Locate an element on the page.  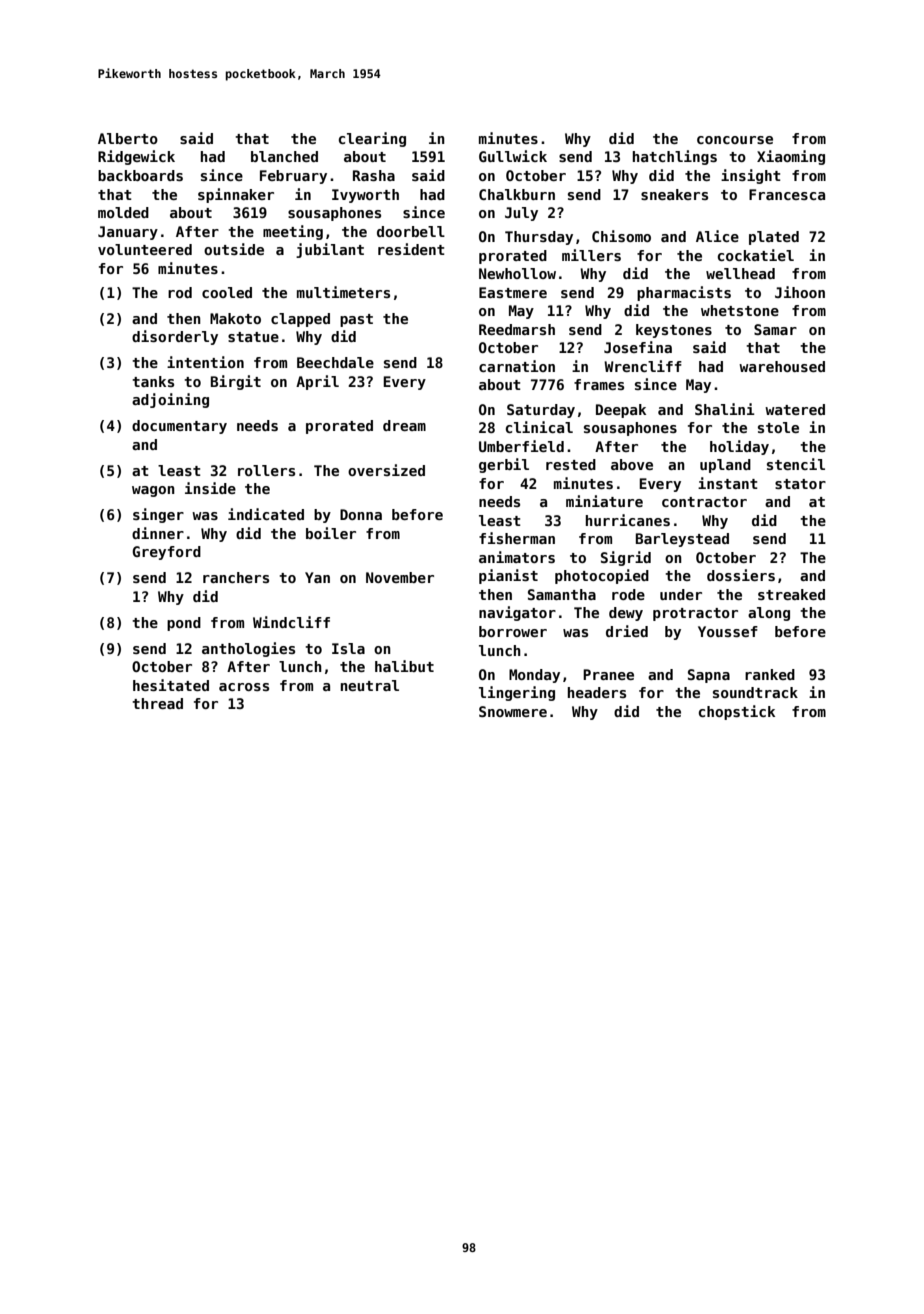
warehoused is located at coordinates (782, 366).
